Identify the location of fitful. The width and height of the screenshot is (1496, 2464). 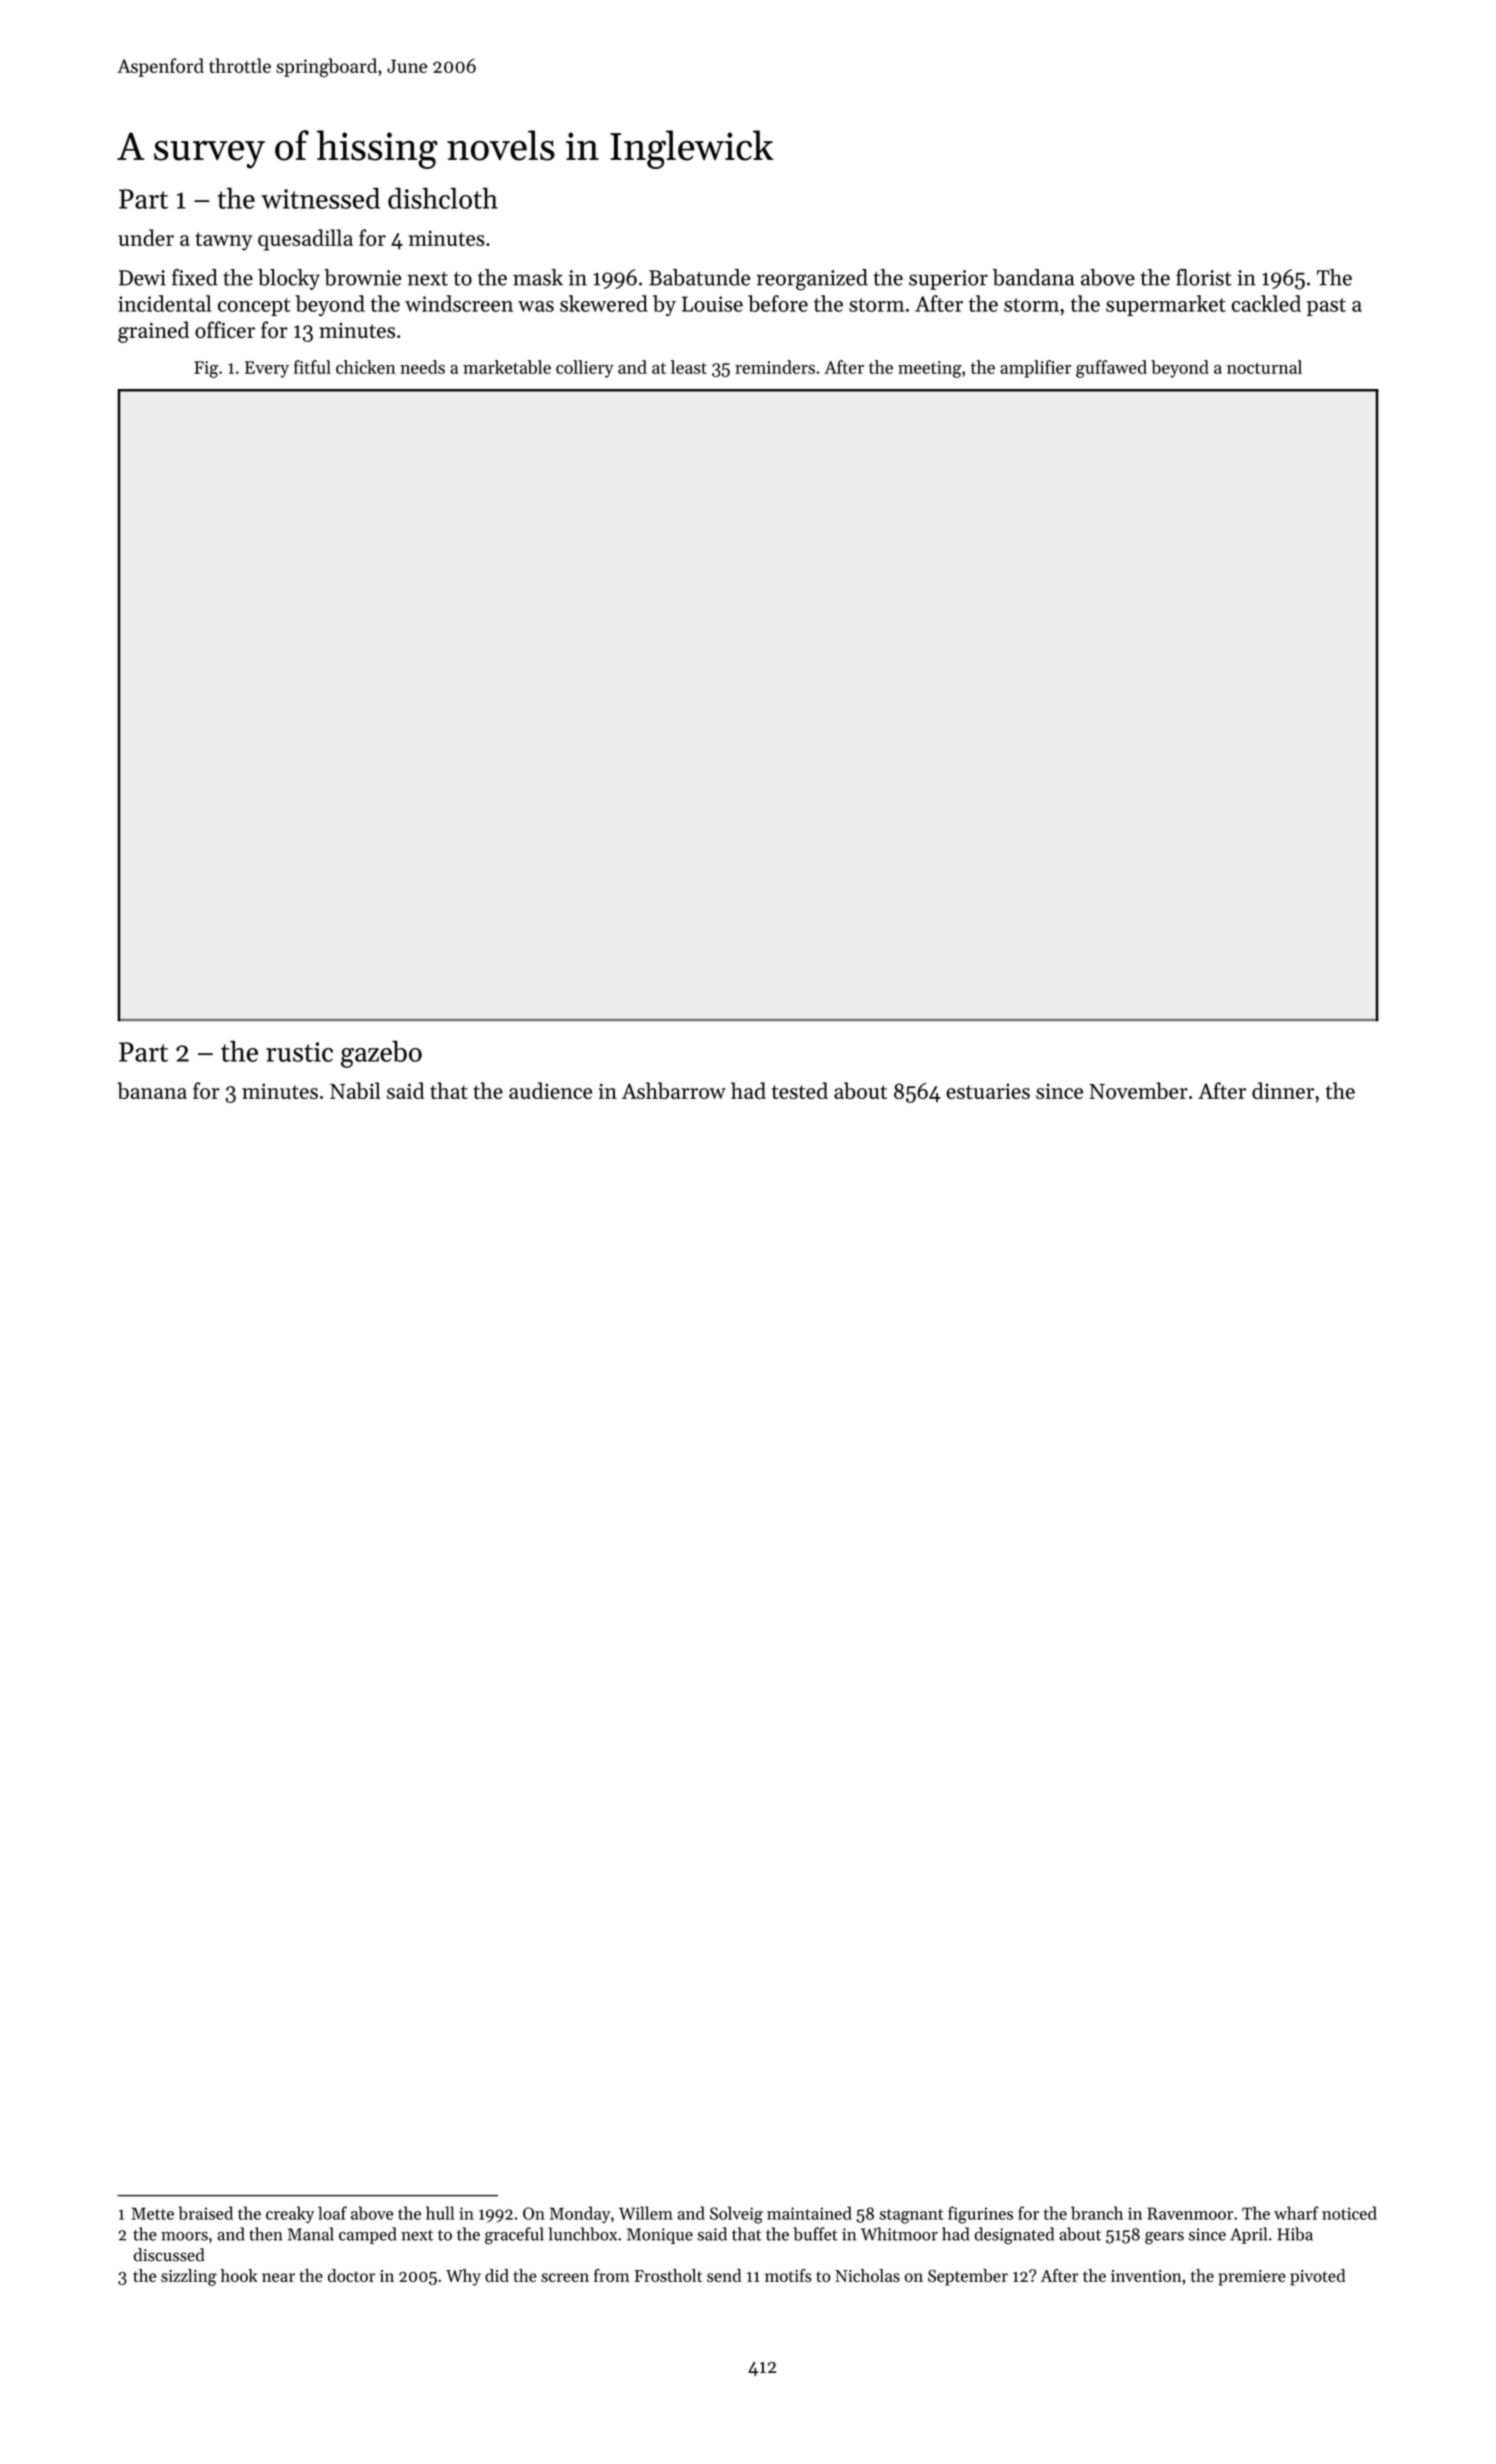
(312, 367).
